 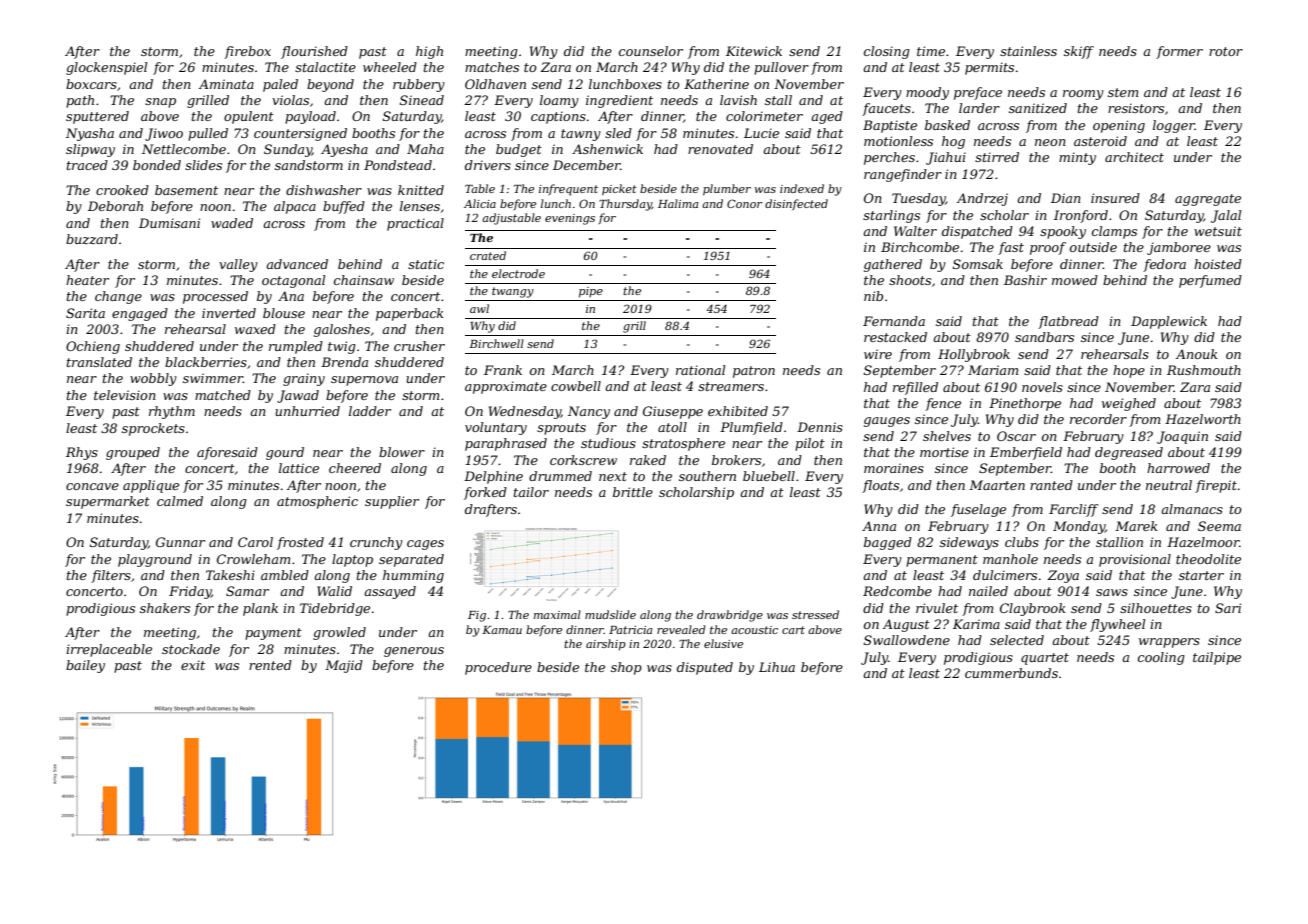 I want to click on counselor, so click(x=651, y=51).
